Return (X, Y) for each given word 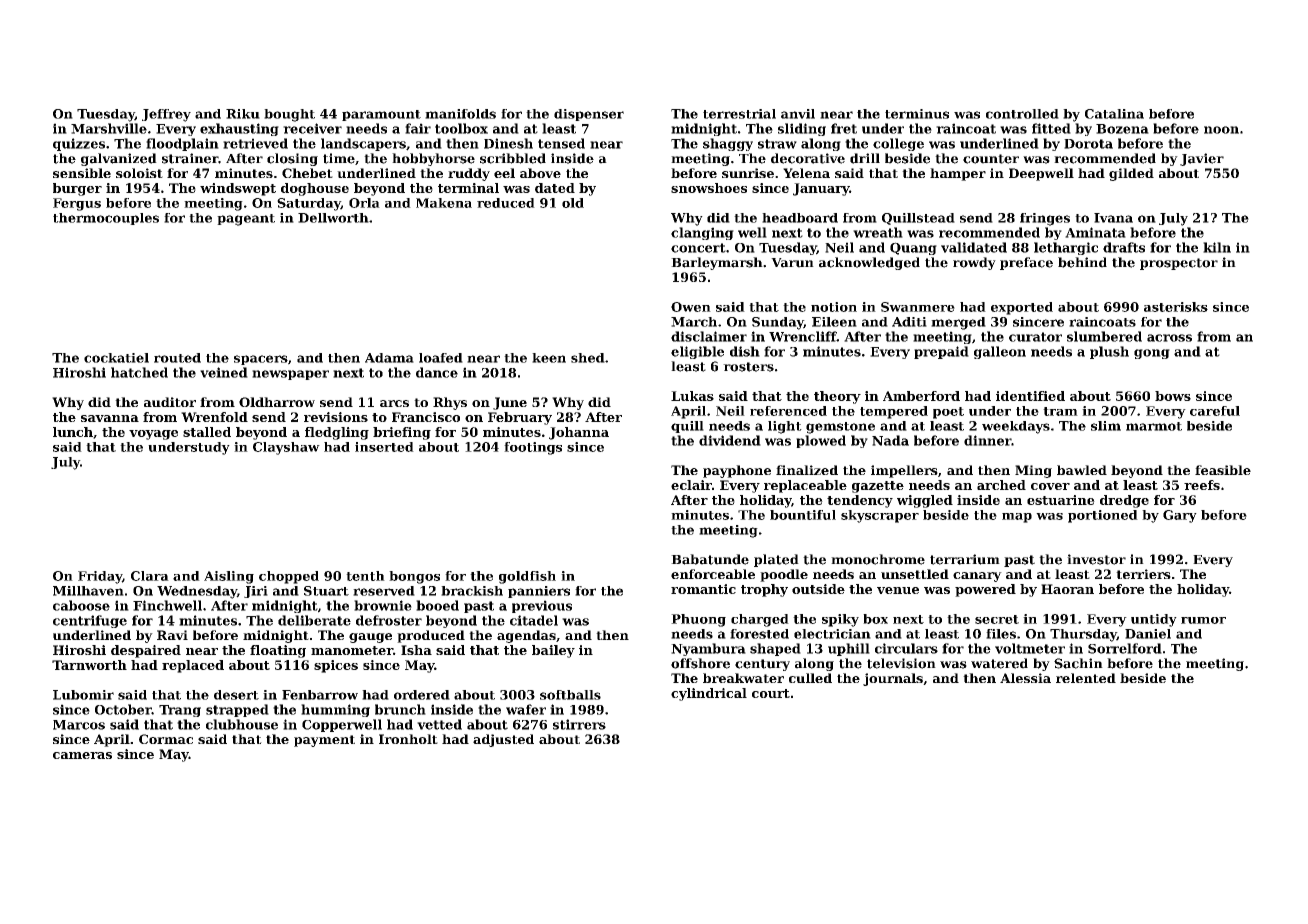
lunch (73, 432)
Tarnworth (89, 665)
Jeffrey (166, 115)
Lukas (692, 396)
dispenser (589, 115)
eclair (691, 485)
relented (1086, 678)
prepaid (941, 352)
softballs (570, 695)
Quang (913, 248)
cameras (82, 755)
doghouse (315, 189)
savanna (110, 418)
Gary (1180, 516)
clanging (702, 233)
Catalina (1114, 114)
